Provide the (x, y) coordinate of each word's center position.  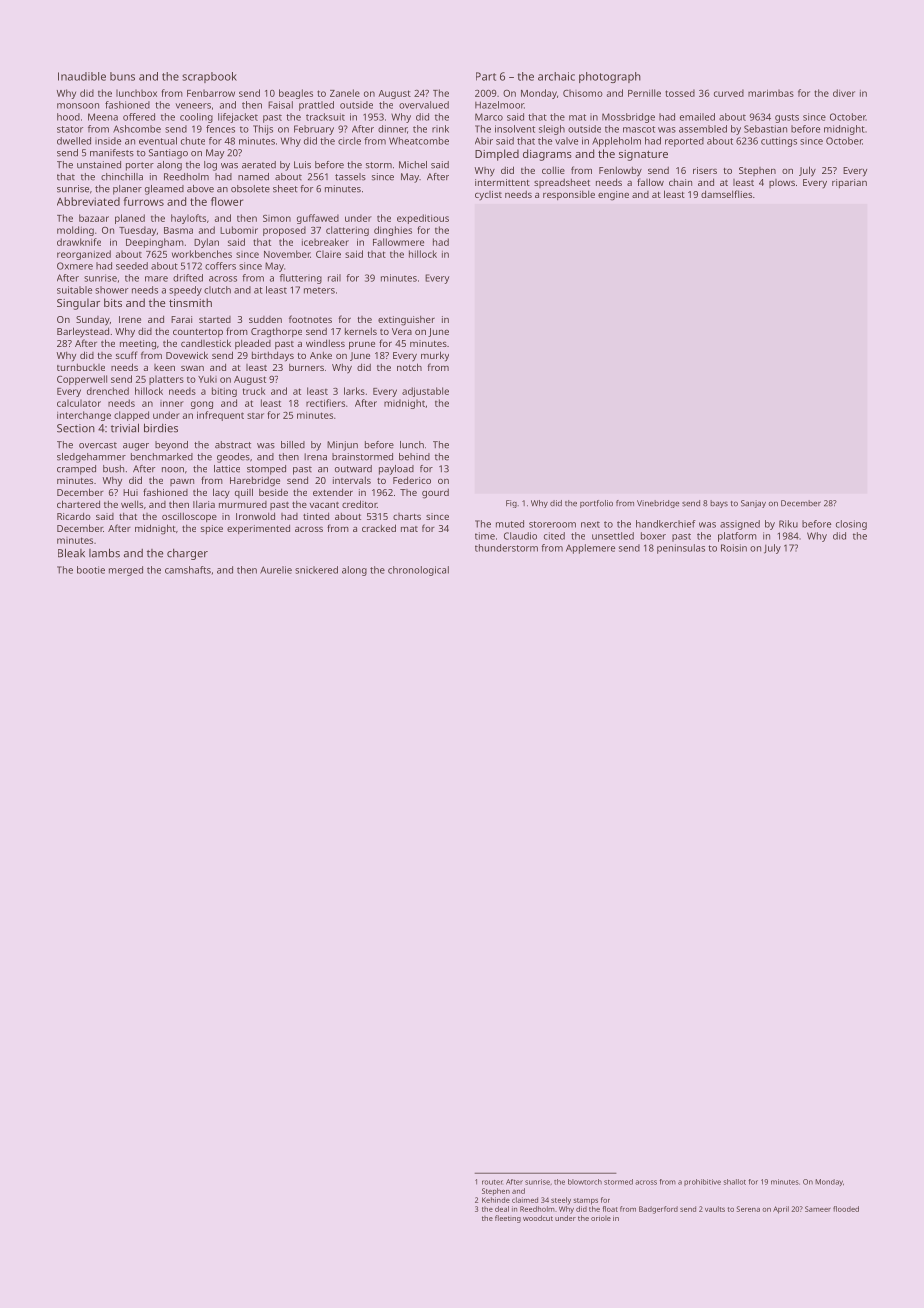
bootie (91, 570)
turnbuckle (81, 367)
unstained (99, 165)
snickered (316, 570)
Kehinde (496, 1200)
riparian (849, 183)
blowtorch (585, 1182)
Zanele (345, 93)
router (492, 1182)
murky (435, 356)
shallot (734, 1182)
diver (844, 93)
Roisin (734, 548)
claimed (525, 1200)
